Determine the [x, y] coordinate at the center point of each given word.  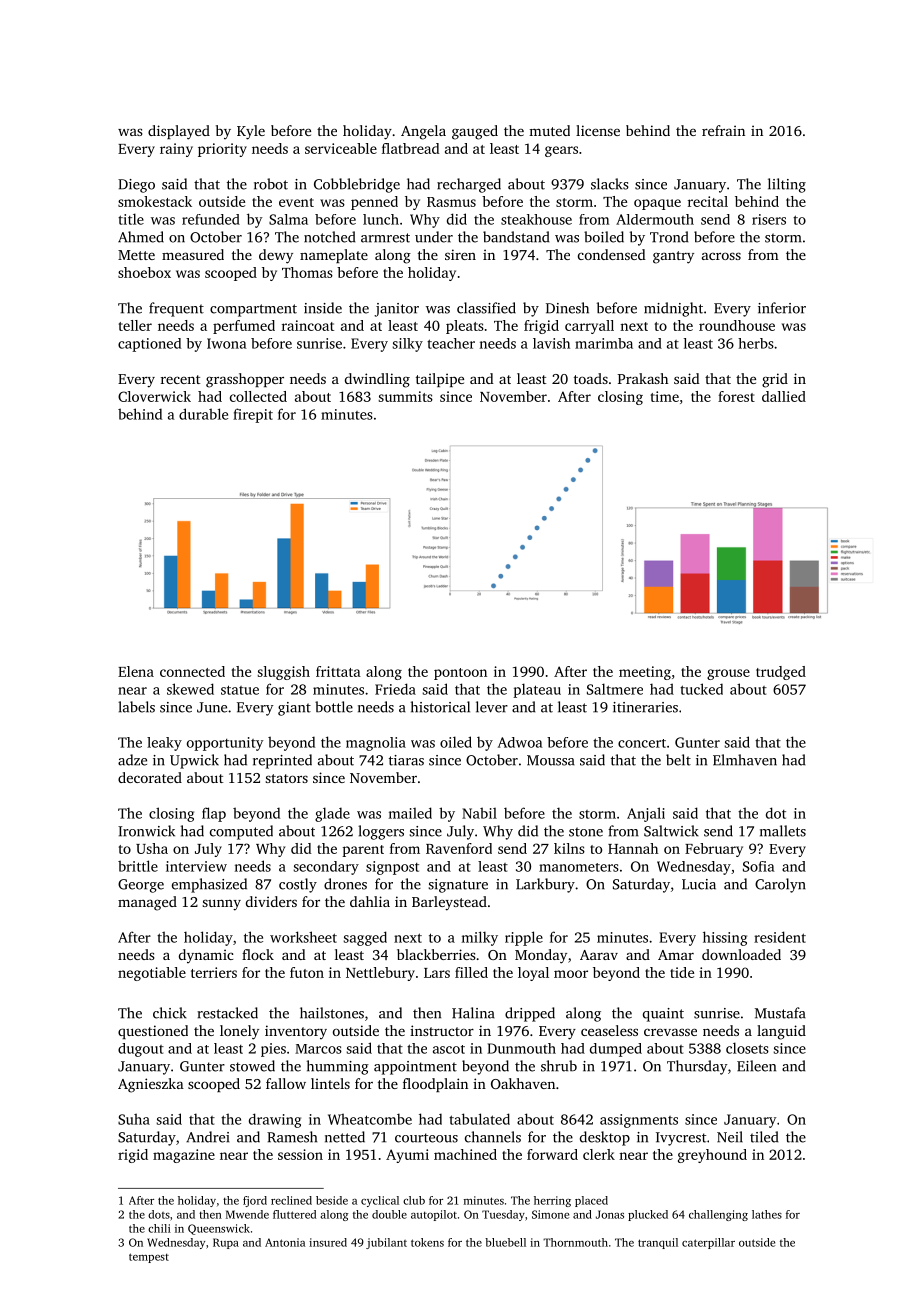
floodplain [435, 1085]
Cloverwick [154, 396]
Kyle [251, 132]
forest [736, 396]
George [141, 886]
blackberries [436, 954]
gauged [475, 132]
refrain [723, 130]
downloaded [741, 954]
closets [747, 1048]
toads [591, 378]
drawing [275, 1120]
